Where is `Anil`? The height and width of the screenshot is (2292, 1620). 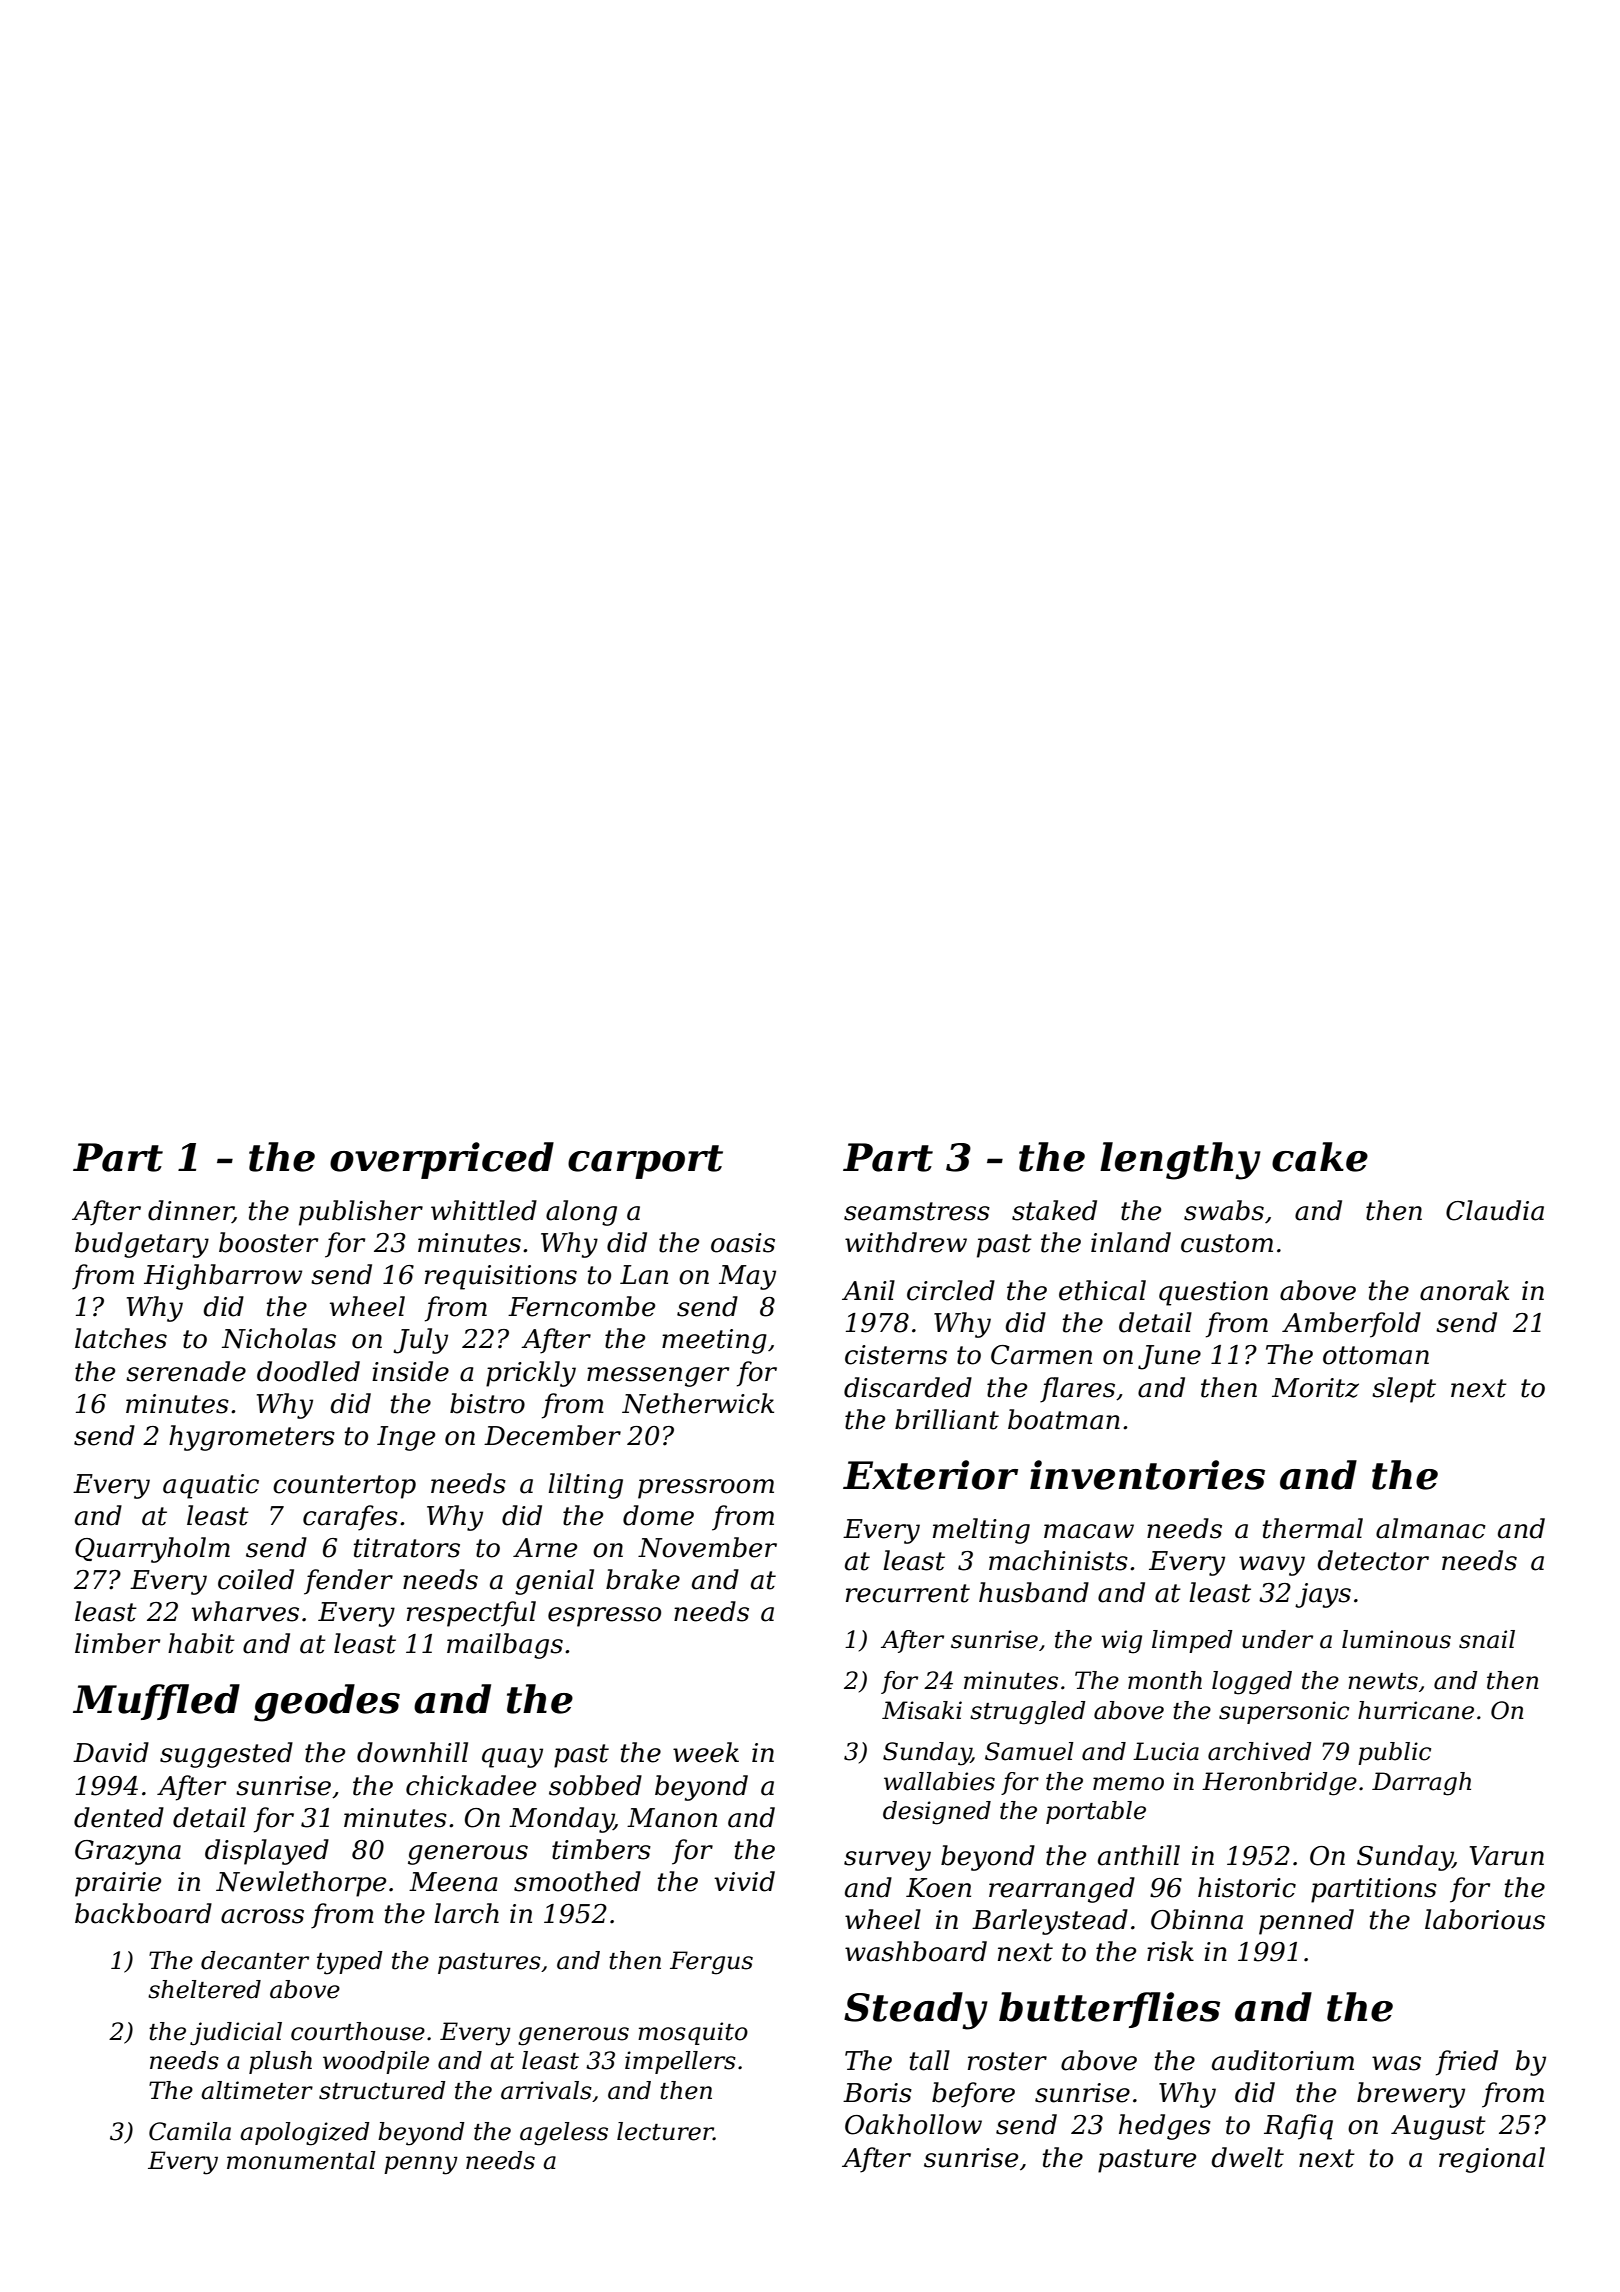 Anil is located at coordinates (868, 1290).
